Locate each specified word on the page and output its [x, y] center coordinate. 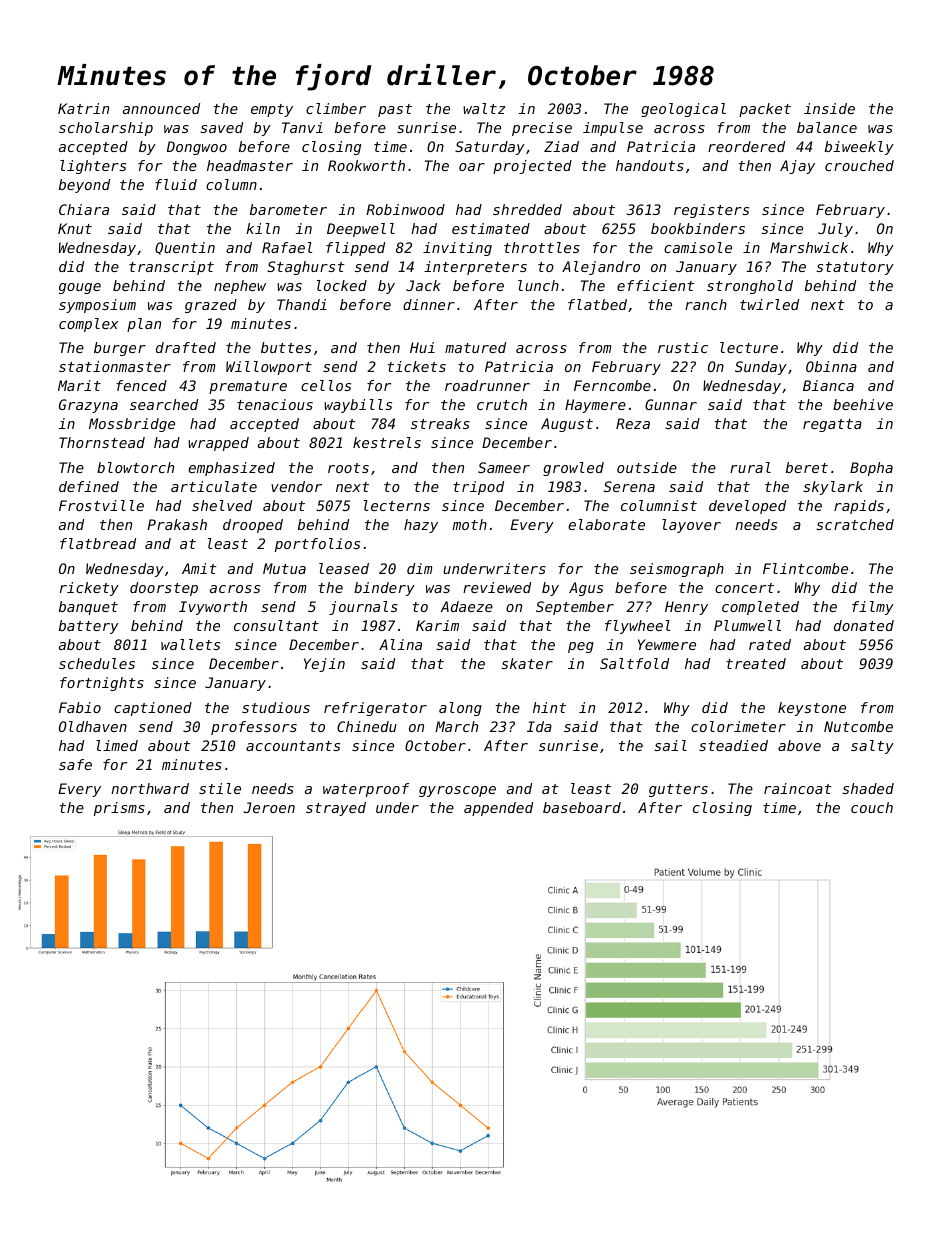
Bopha [871, 469]
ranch [706, 304]
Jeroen [269, 807]
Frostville [101, 505]
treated [756, 663]
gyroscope [457, 791]
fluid [176, 184]
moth [470, 524]
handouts [650, 165]
